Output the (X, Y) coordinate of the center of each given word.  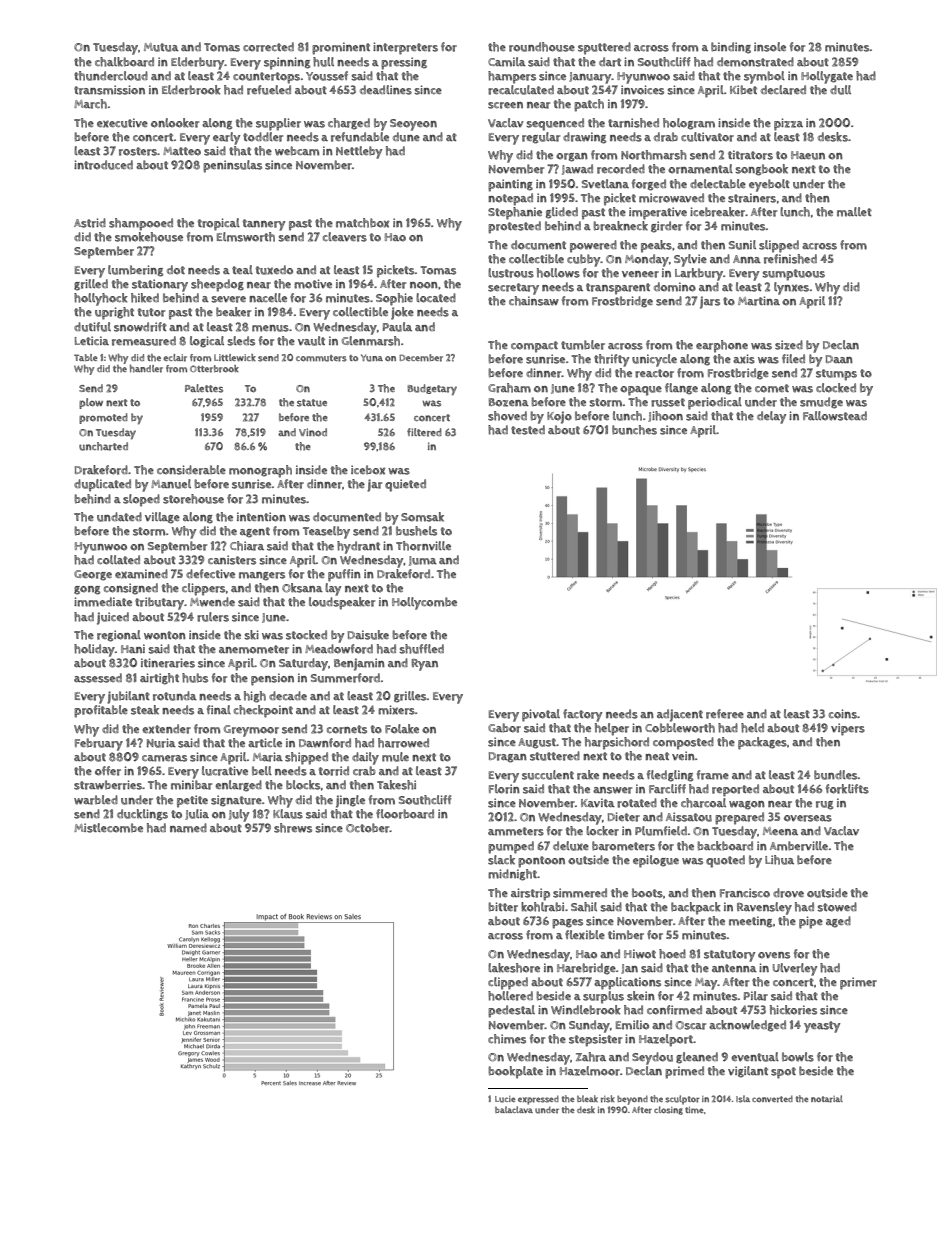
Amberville (799, 846)
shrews (293, 828)
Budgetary (432, 390)
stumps (836, 375)
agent (255, 532)
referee (725, 714)
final (219, 709)
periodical (715, 403)
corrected (268, 47)
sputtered (604, 48)
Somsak (422, 517)
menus (270, 328)
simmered (580, 893)
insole (770, 47)
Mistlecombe (108, 828)
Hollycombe (424, 603)
